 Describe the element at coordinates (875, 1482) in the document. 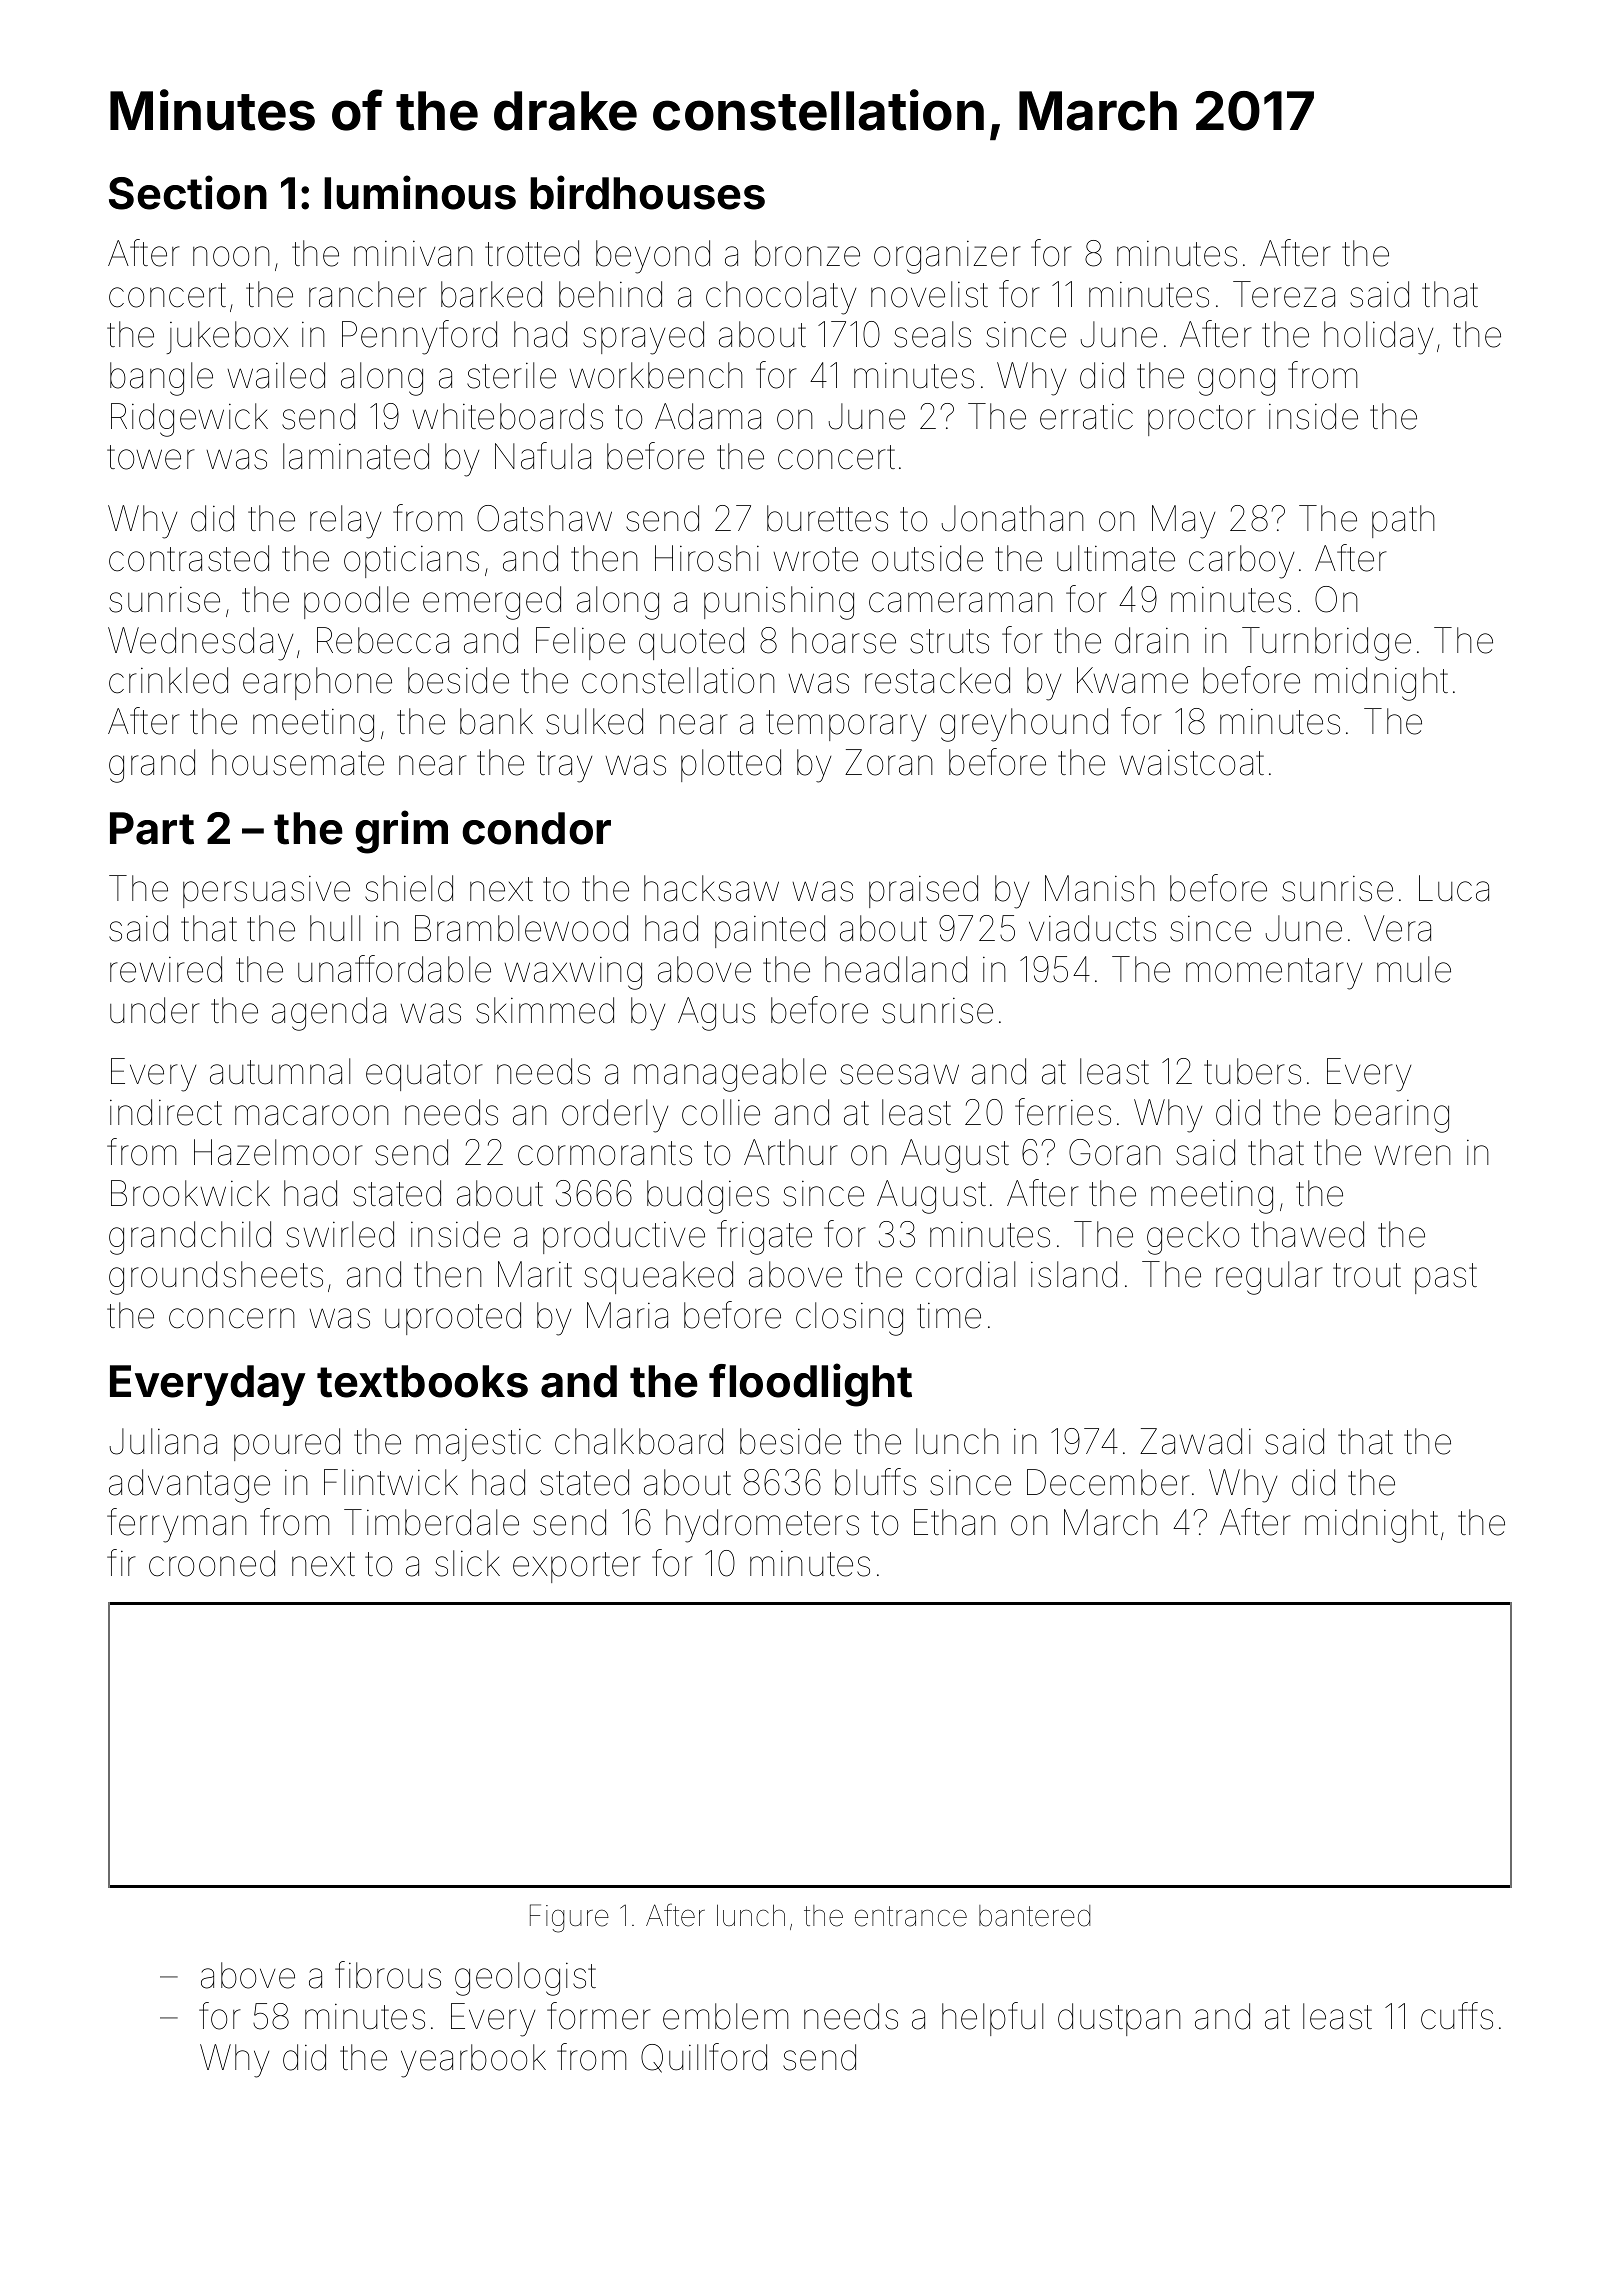

I see `bluffs` at that location.
